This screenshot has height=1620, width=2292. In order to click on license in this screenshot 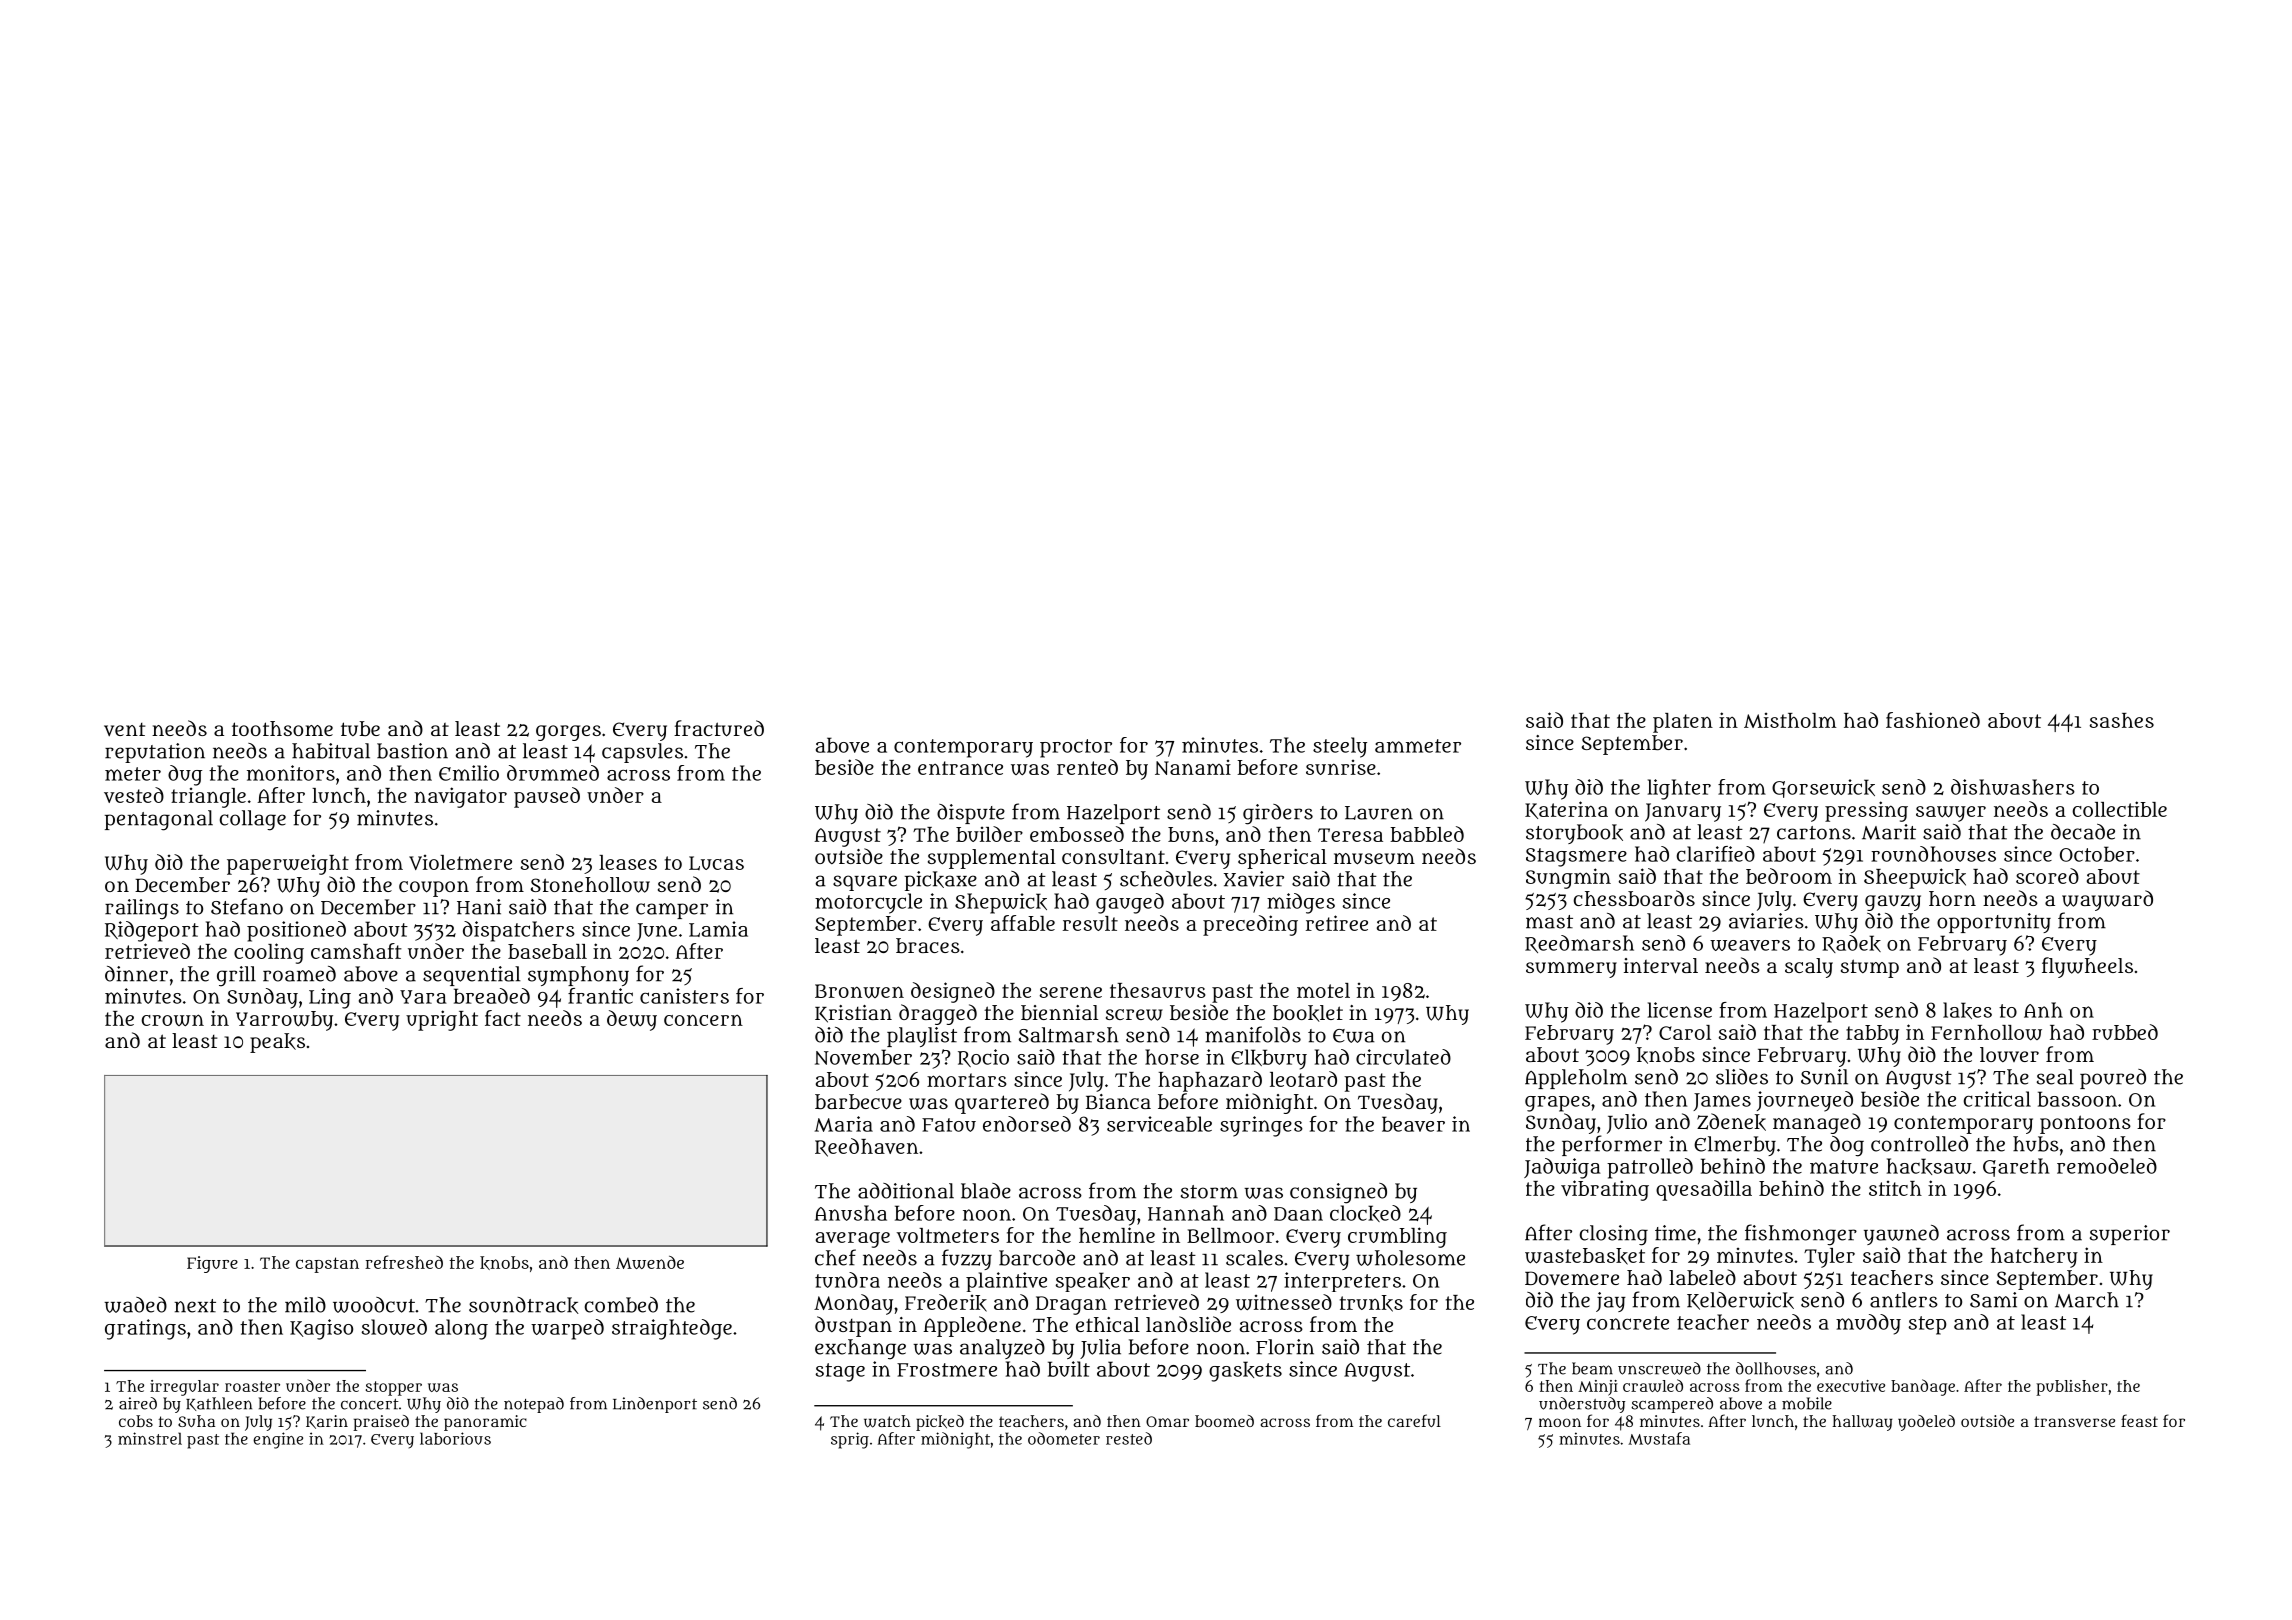, I will do `click(1680, 1010)`.
